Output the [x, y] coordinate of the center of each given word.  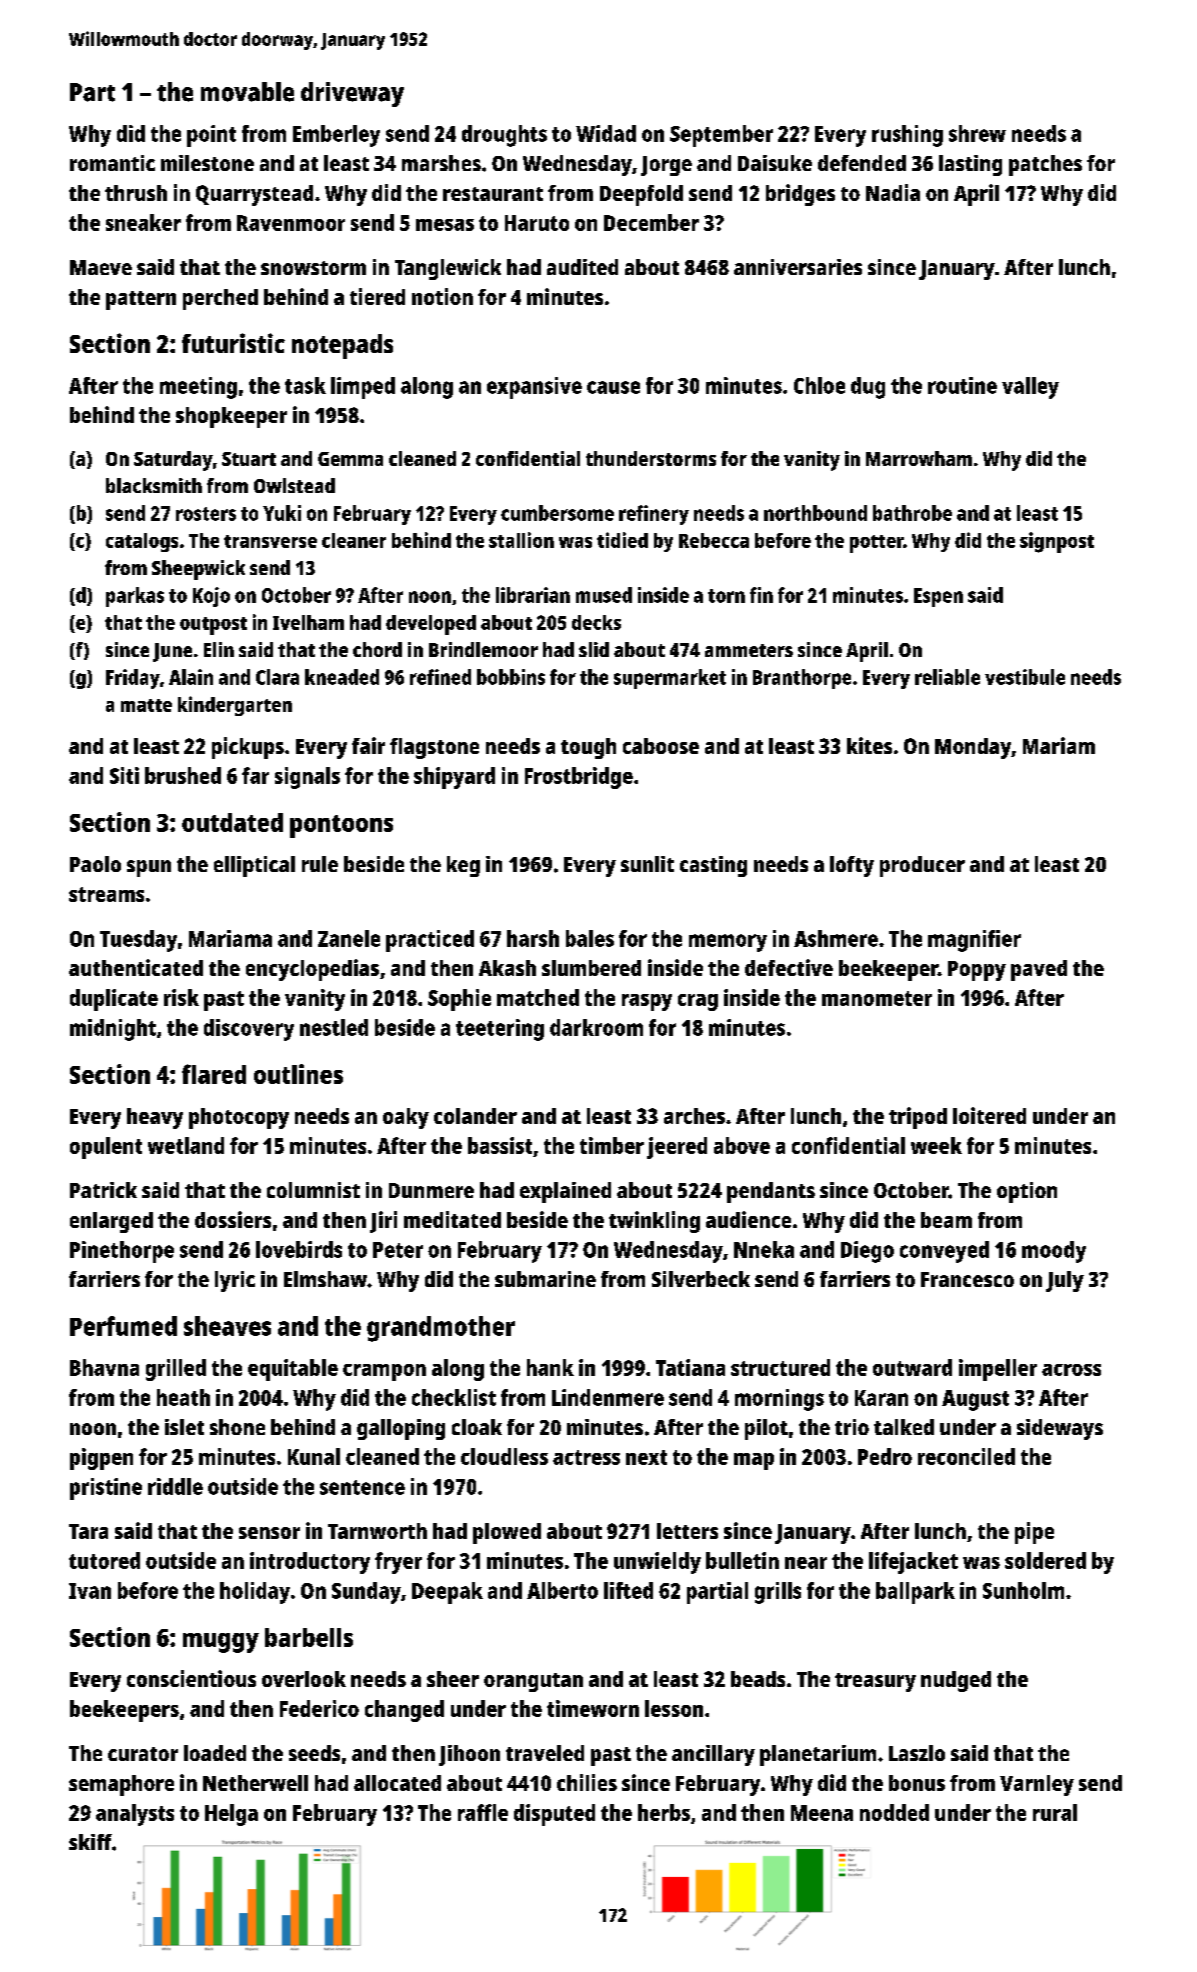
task [305, 385]
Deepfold [641, 195]
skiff [90, 1842]
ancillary [713, 1755]
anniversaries [798, 267]
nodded [894, 1812]
